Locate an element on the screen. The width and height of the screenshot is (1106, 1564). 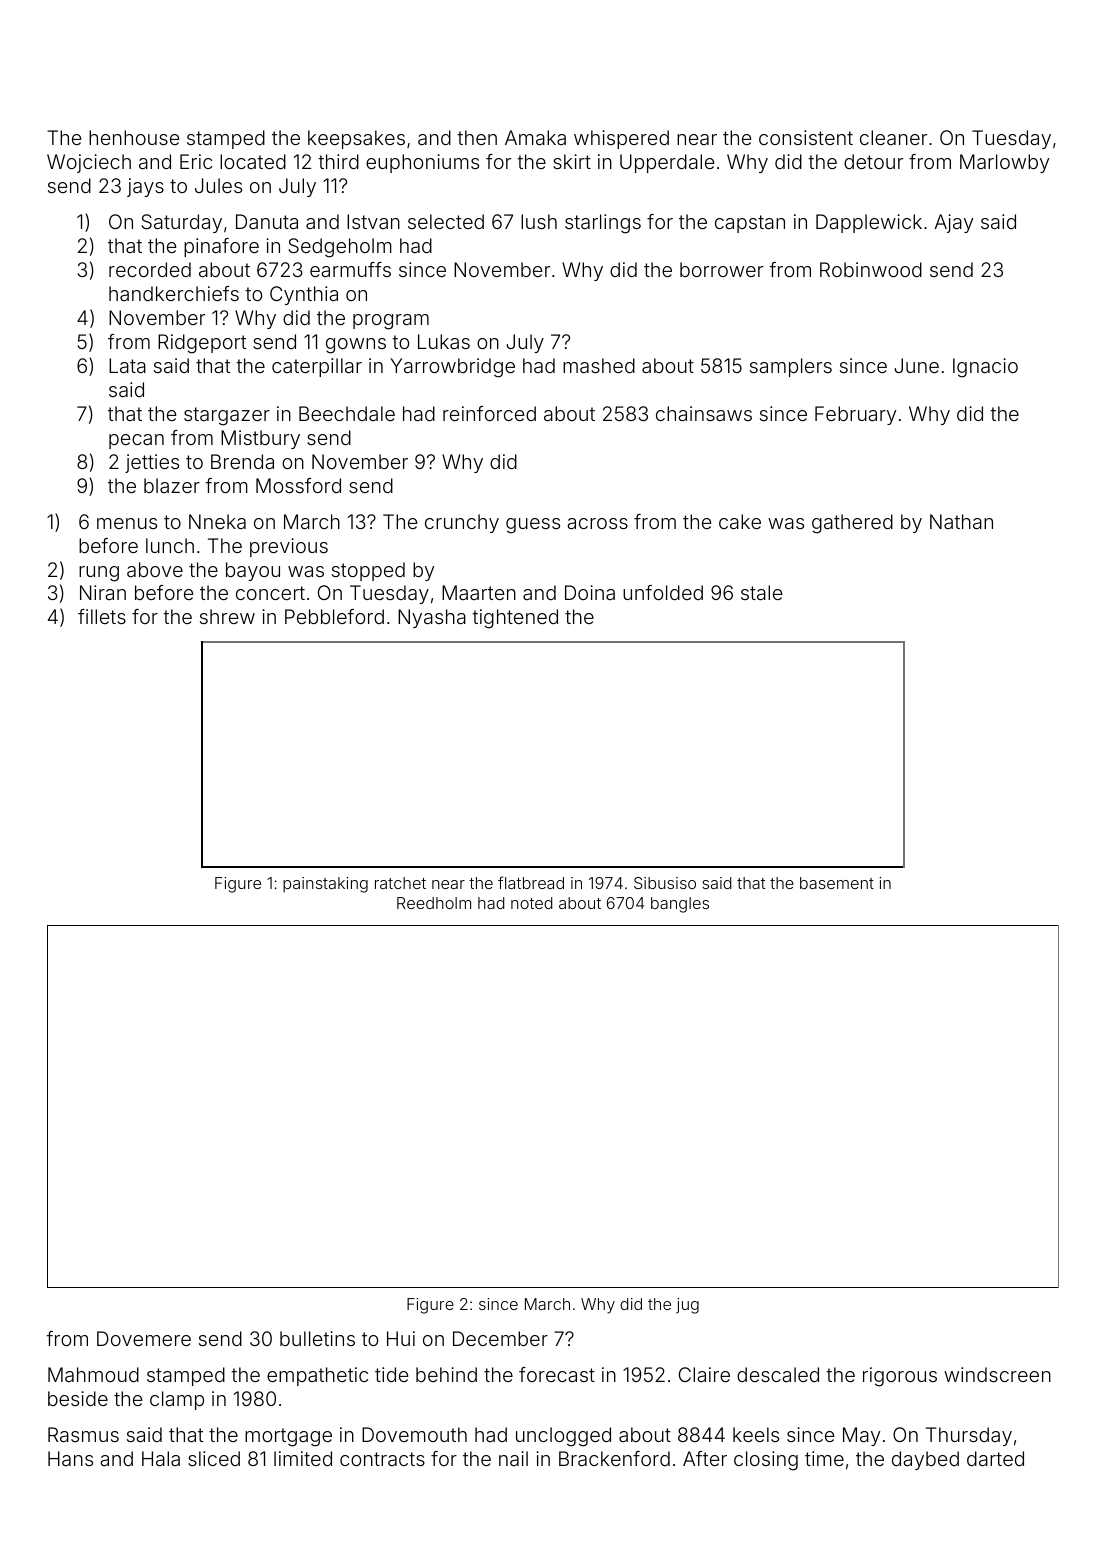
windscreen is located at coordinates (997, 1374).
